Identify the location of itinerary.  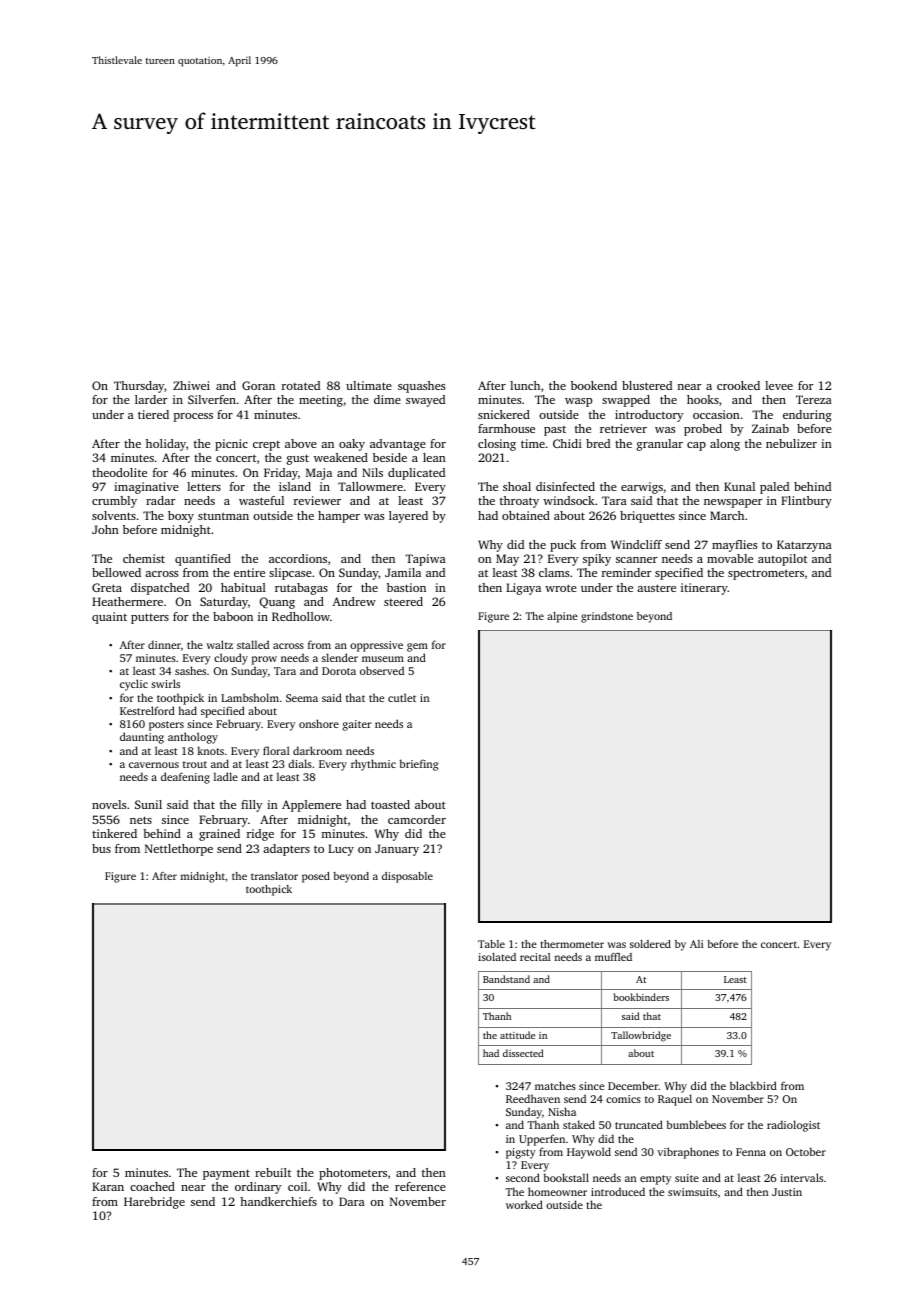
(704, 589).
